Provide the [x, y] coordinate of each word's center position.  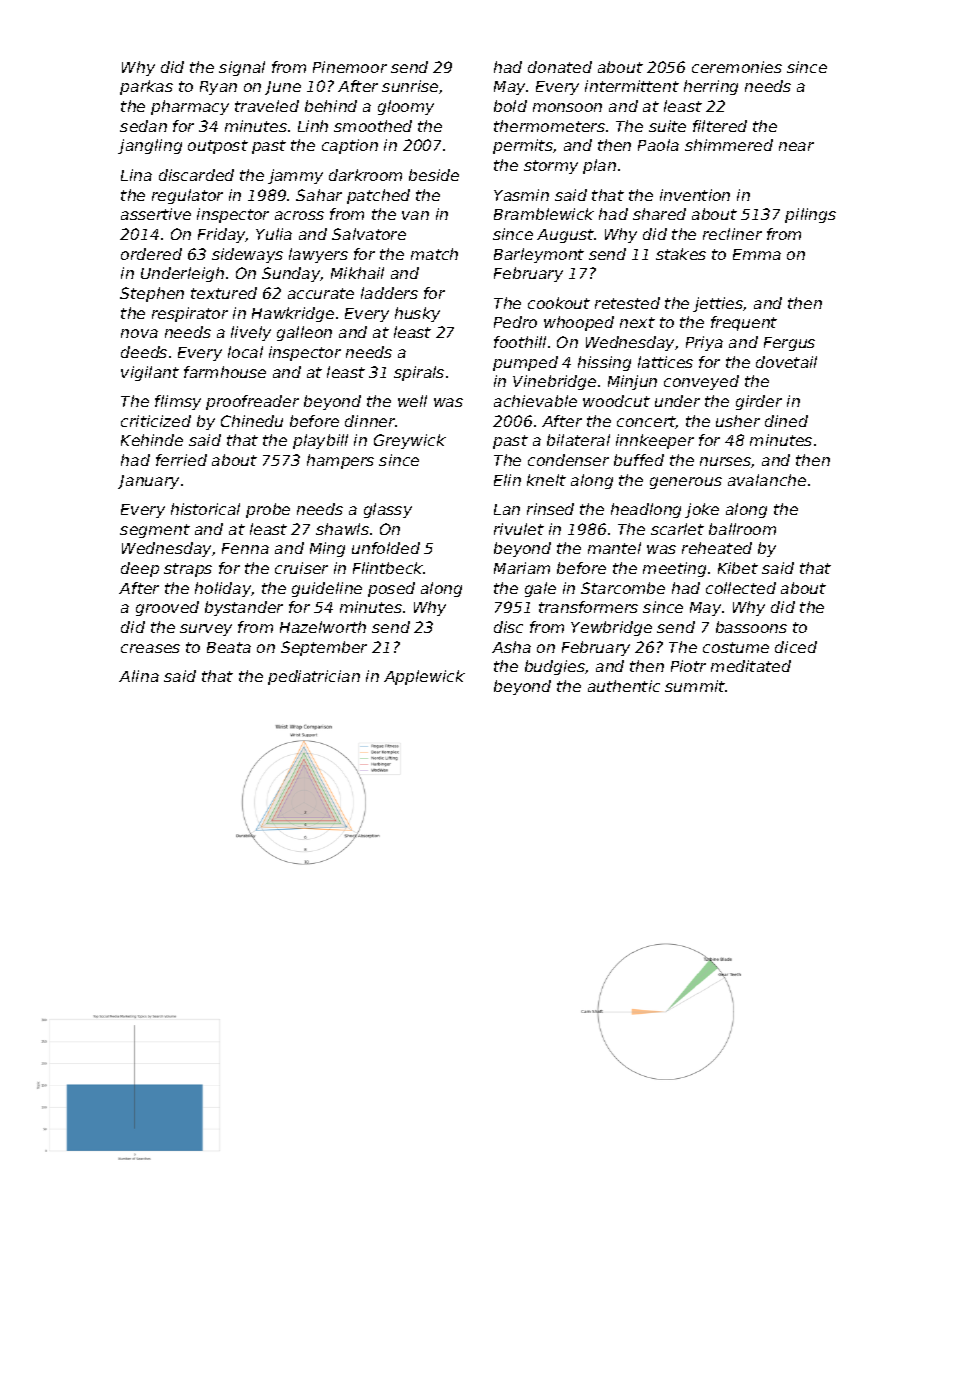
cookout [559, 303]
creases [150, 648]
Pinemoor [350, 67]
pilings [810, 215]
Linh [313, 126]
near [796, 146]
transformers [588, 607]
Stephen [152, 294]
